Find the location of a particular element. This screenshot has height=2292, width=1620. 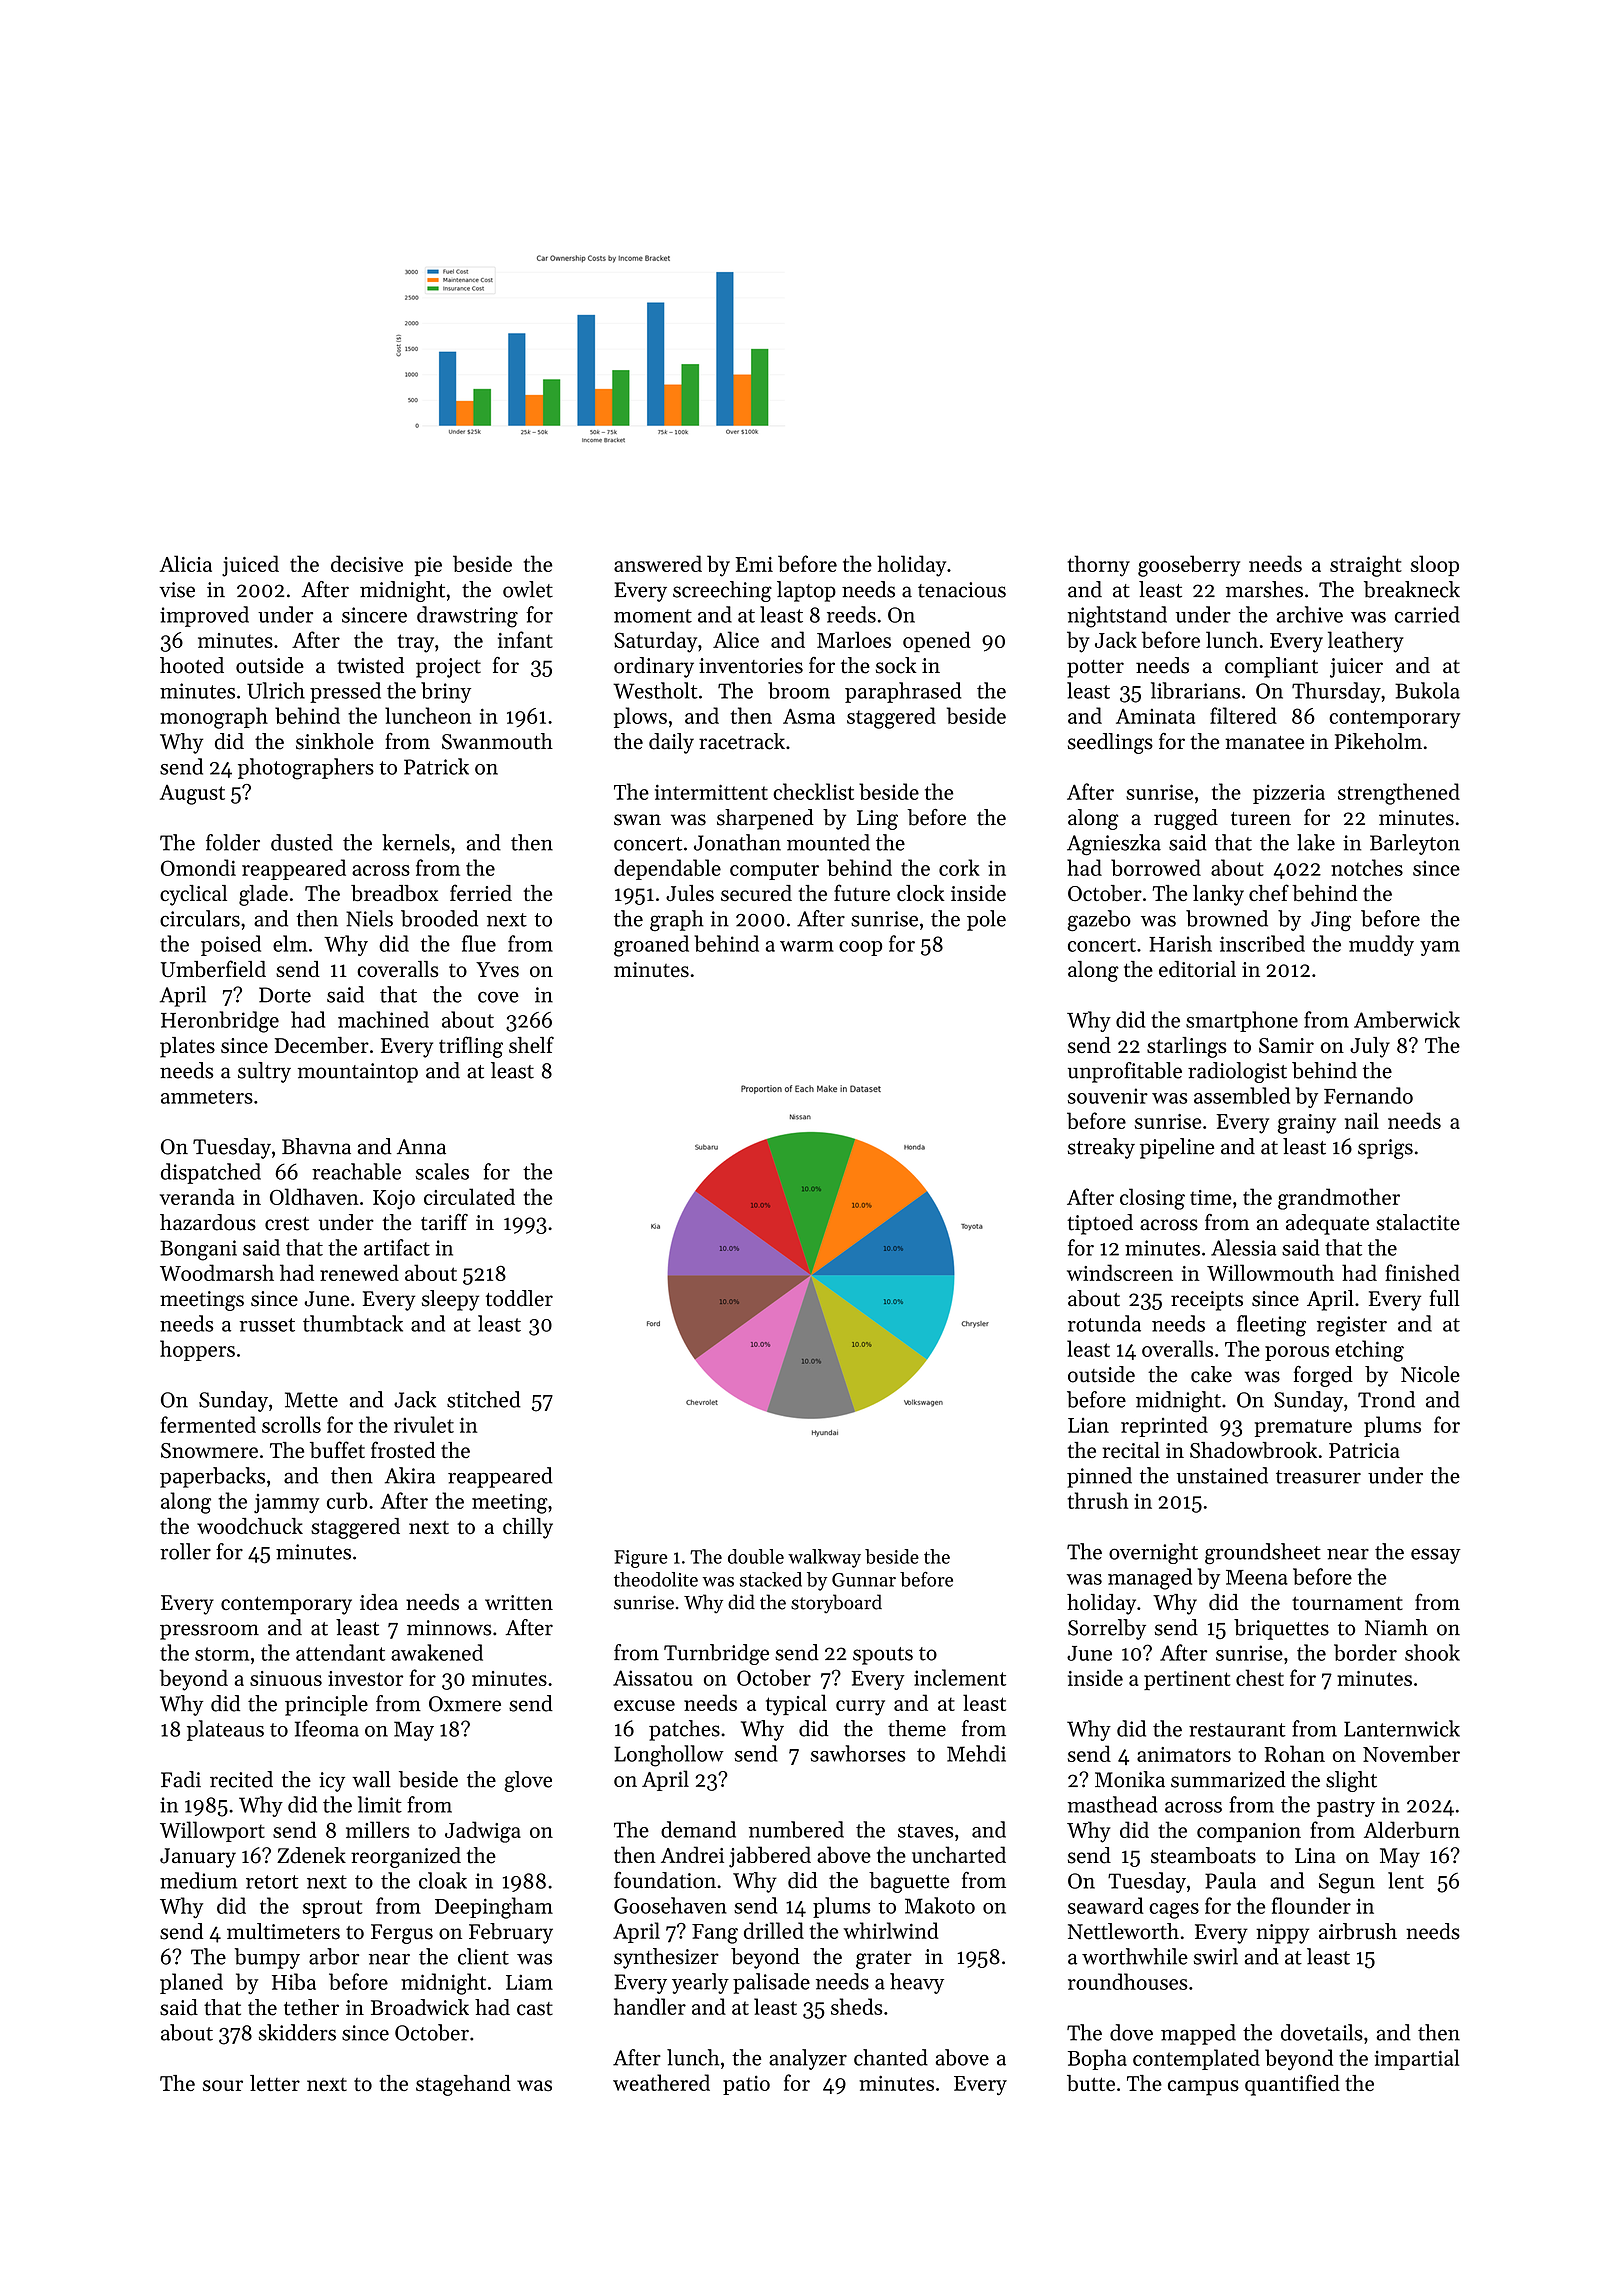

Pikeholm is located at coordinates (1378, 741).
